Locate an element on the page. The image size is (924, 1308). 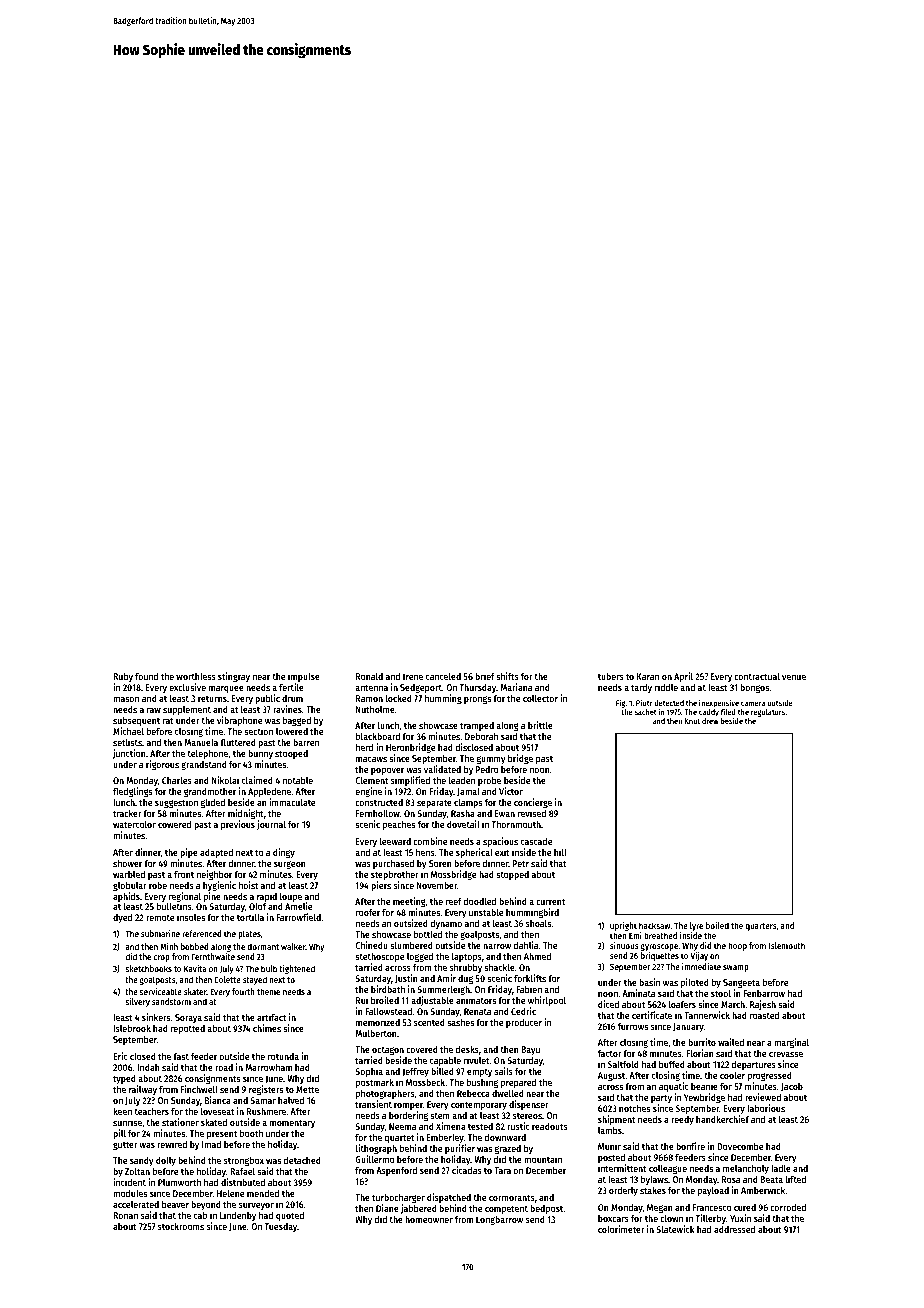
found is located at coordinates (146, 676).
